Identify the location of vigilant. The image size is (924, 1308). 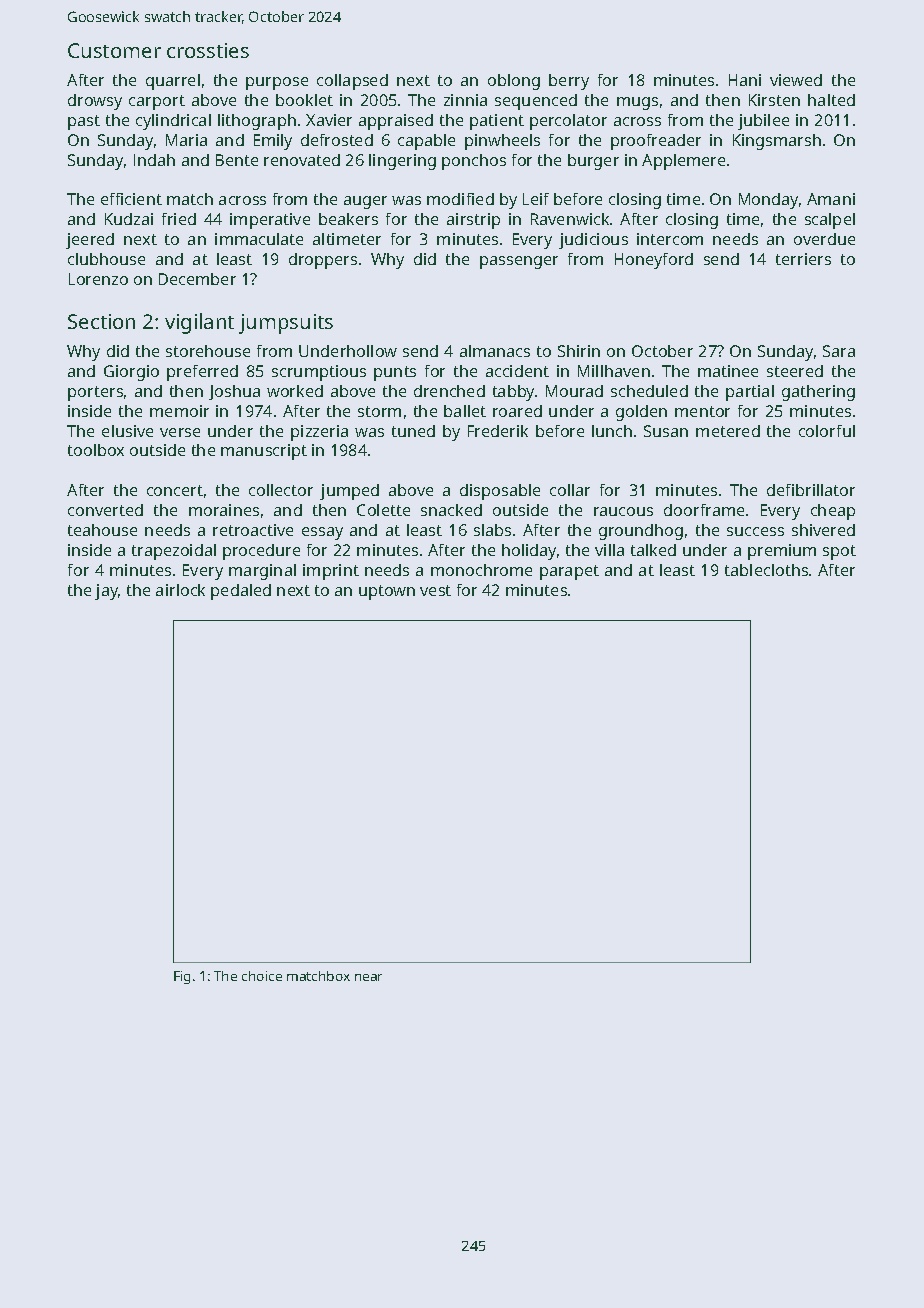
(199, 323).
